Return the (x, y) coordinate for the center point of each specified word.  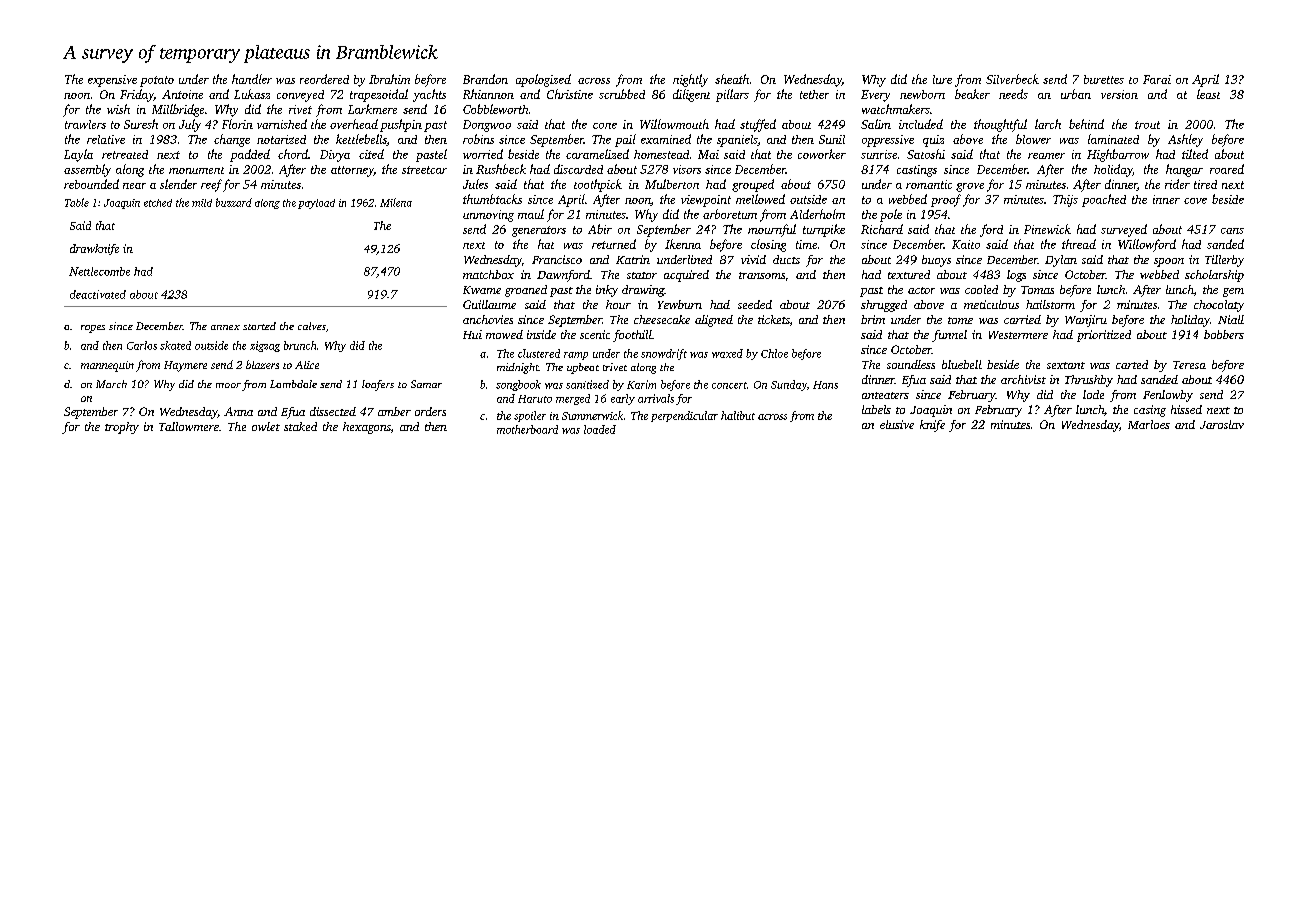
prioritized (1104, 336)
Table (77, 202)
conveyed (300, 96)
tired (1205, 184)
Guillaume (489, 304)
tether (814, 94)
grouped (753, 185)
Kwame (482, 290)
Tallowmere (189, 426)
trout (1147, 125)
